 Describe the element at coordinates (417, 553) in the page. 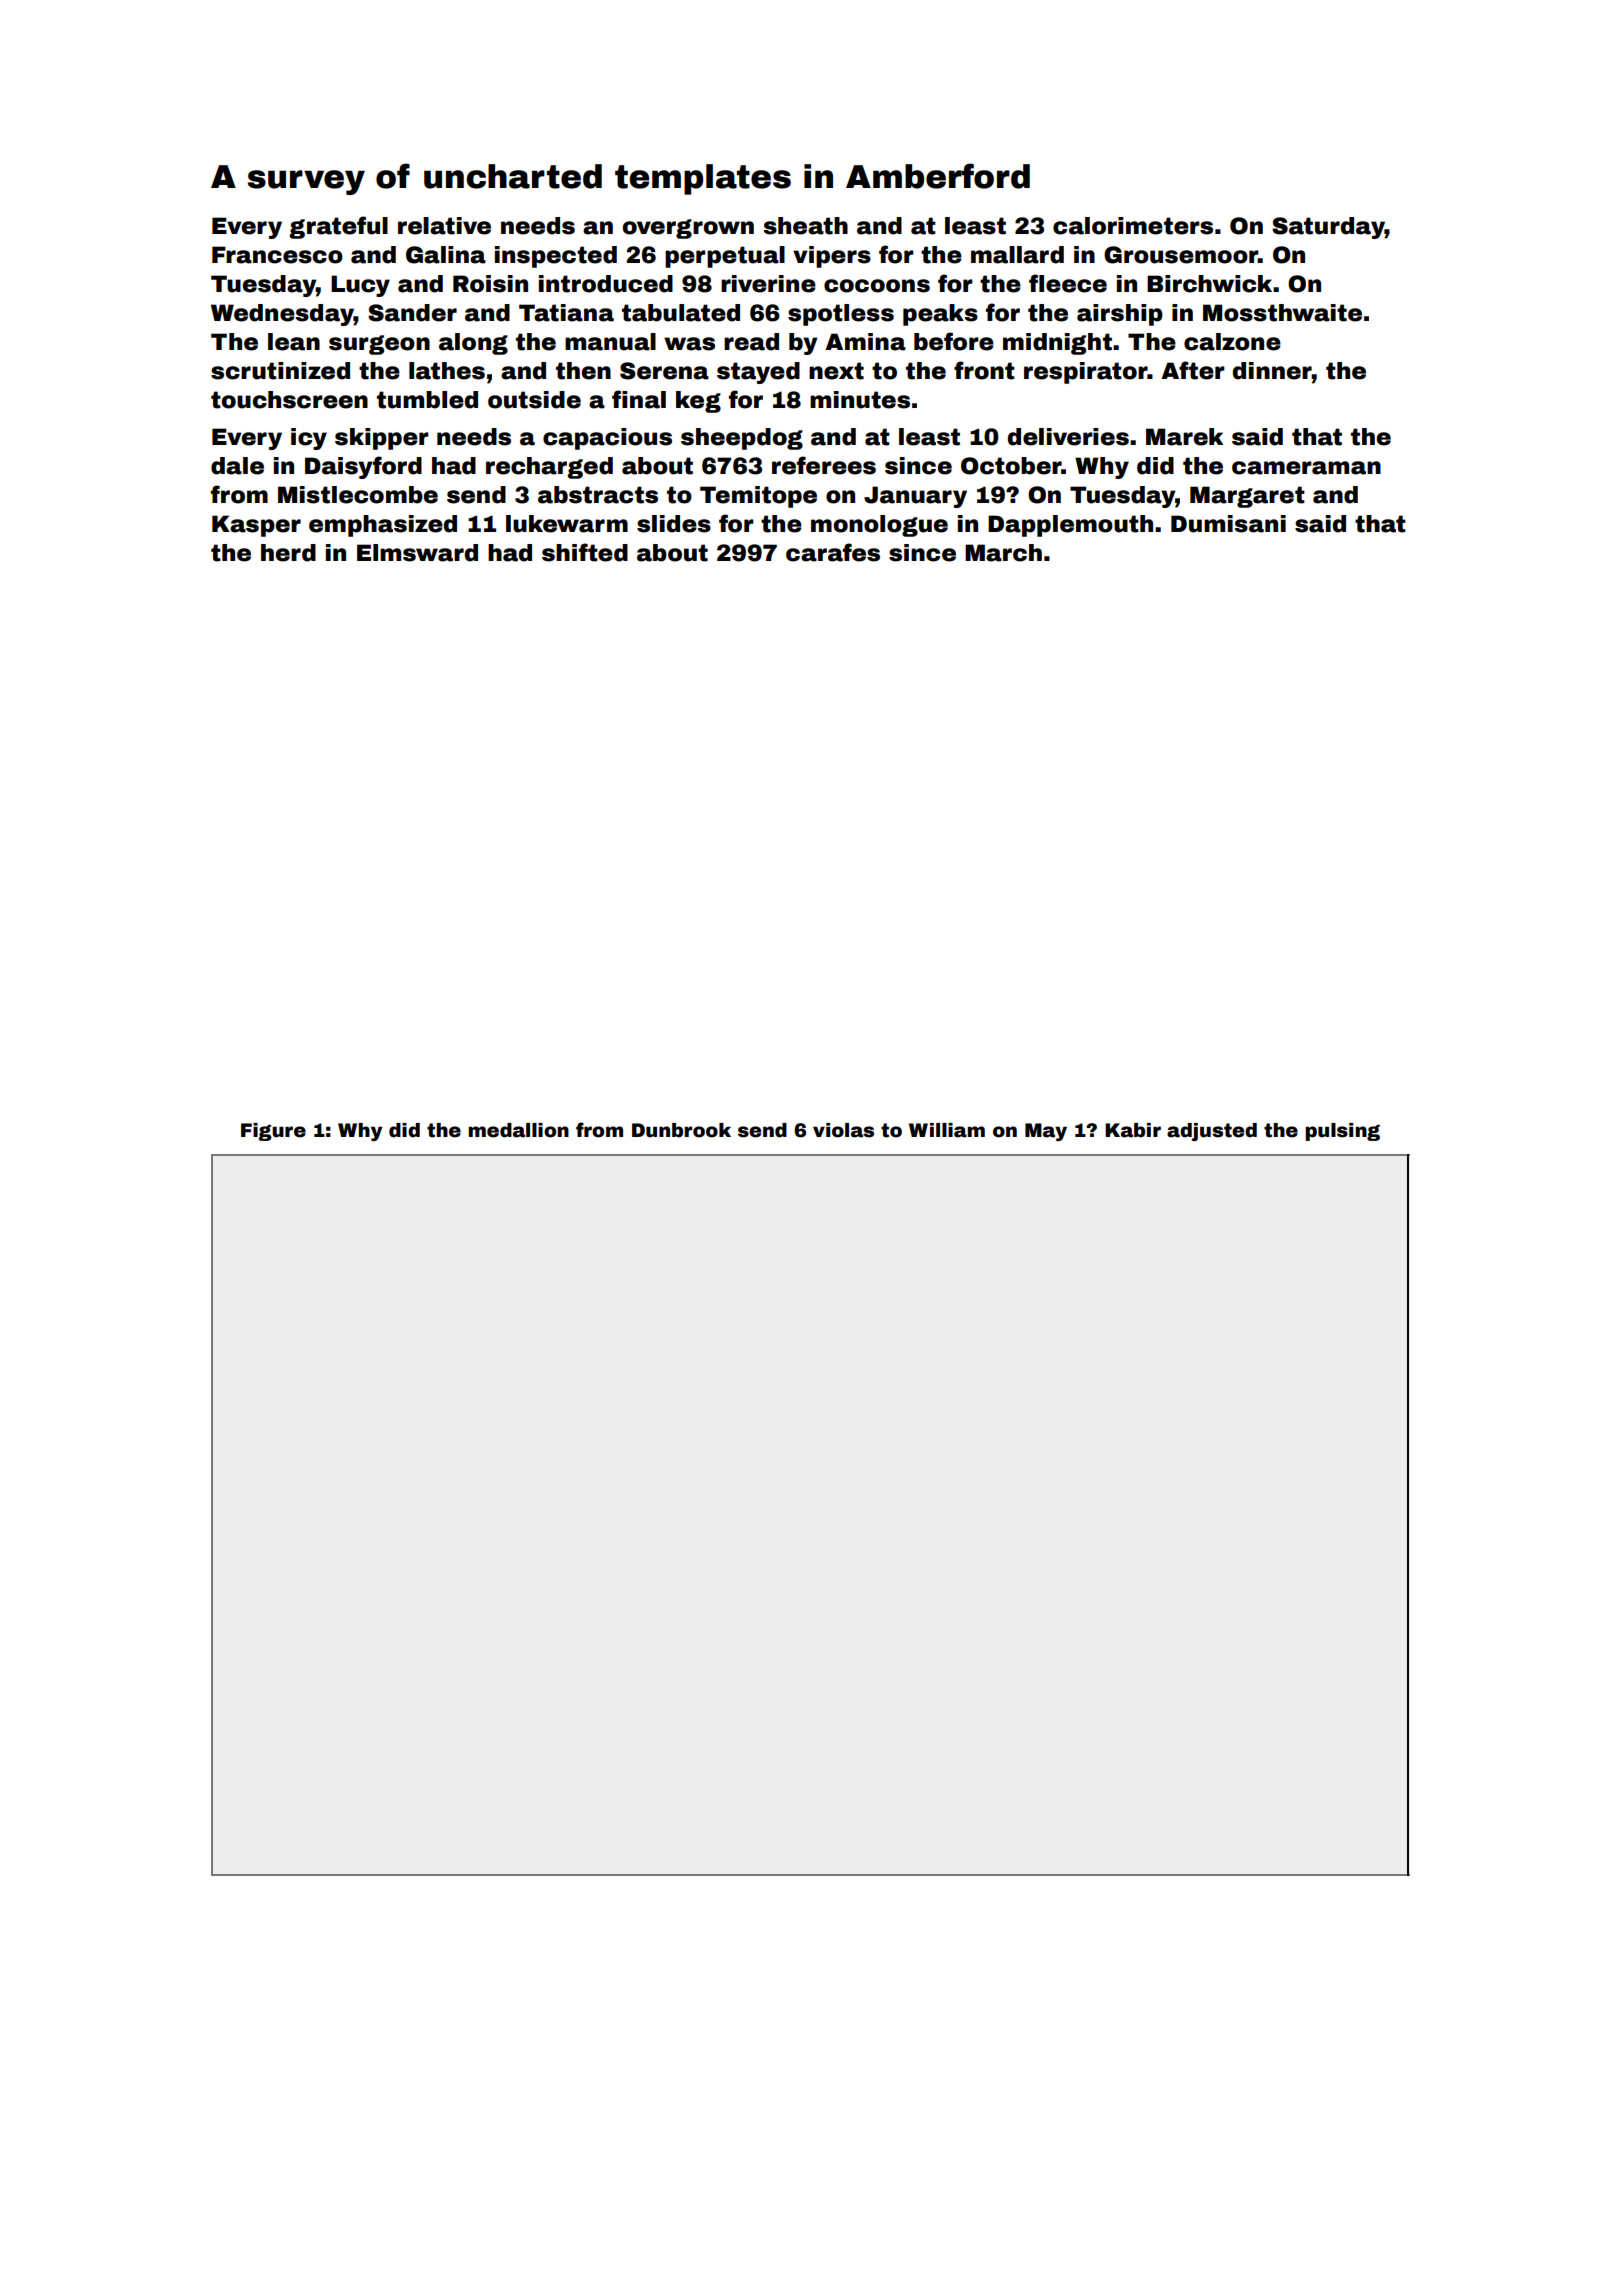

I see `Elmsward` at that location.
